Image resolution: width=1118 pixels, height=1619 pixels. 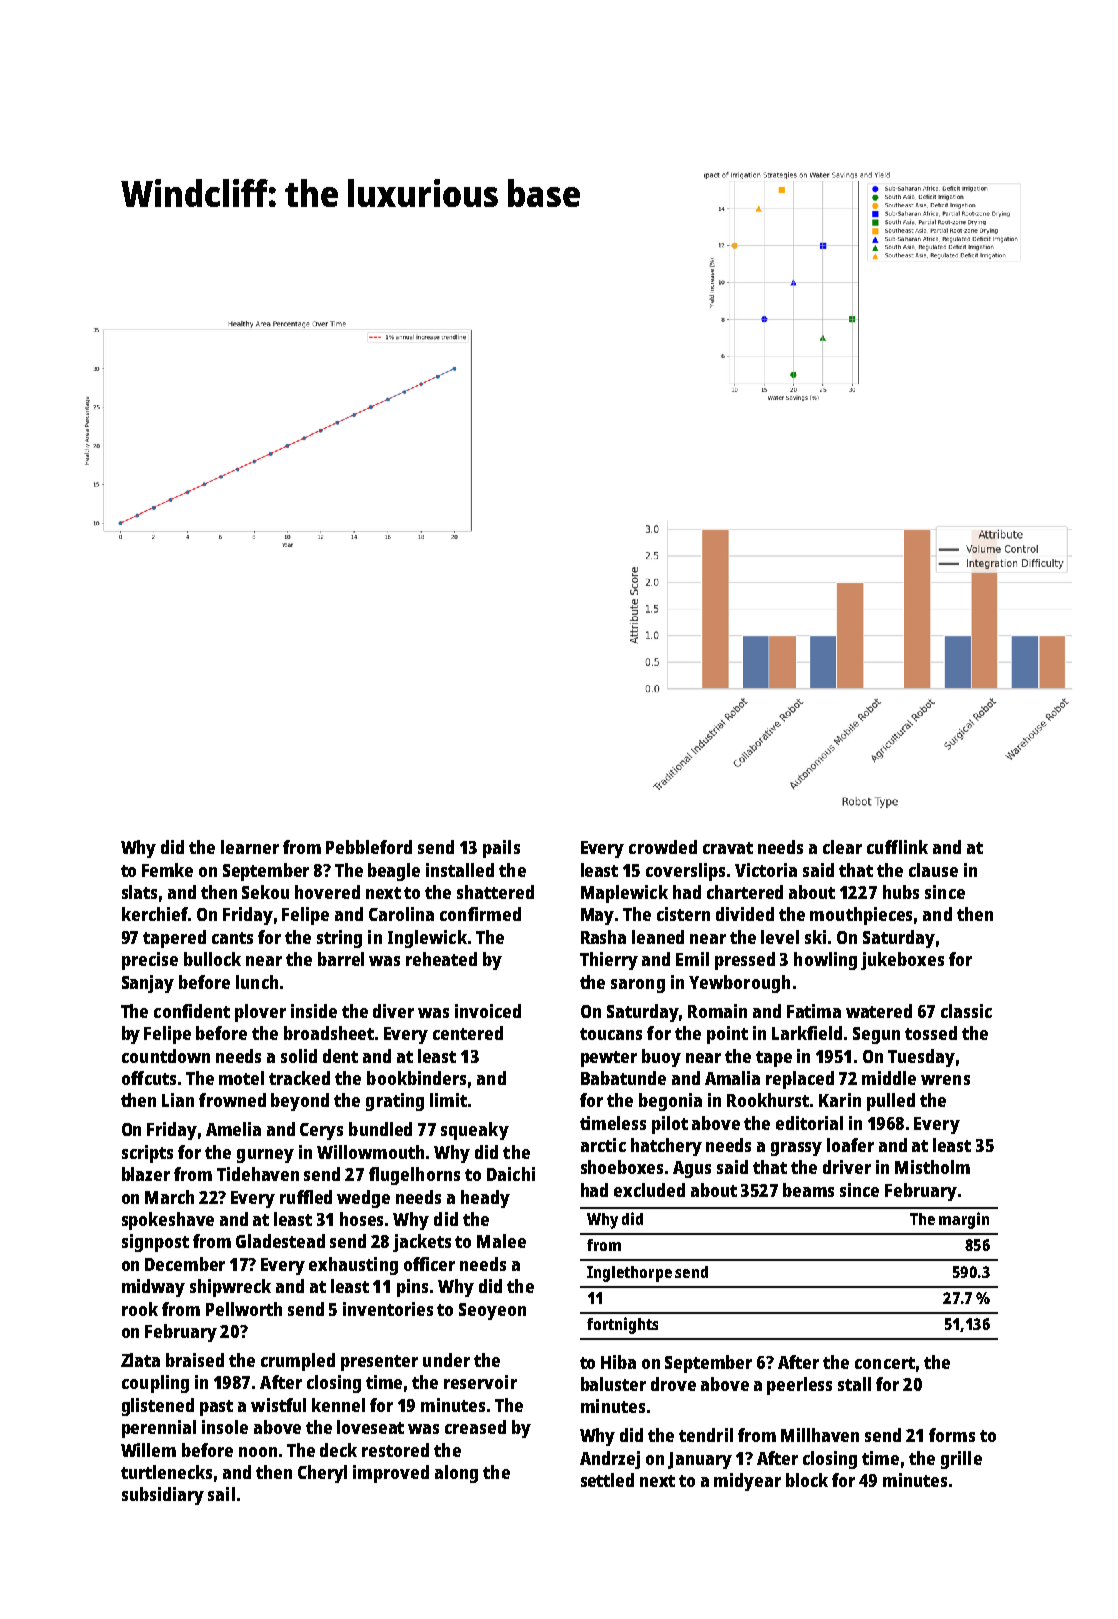 What do you see at coordinates (842, 847) in the screenshot?
I see `clear` at bounding box center [842, 847].
